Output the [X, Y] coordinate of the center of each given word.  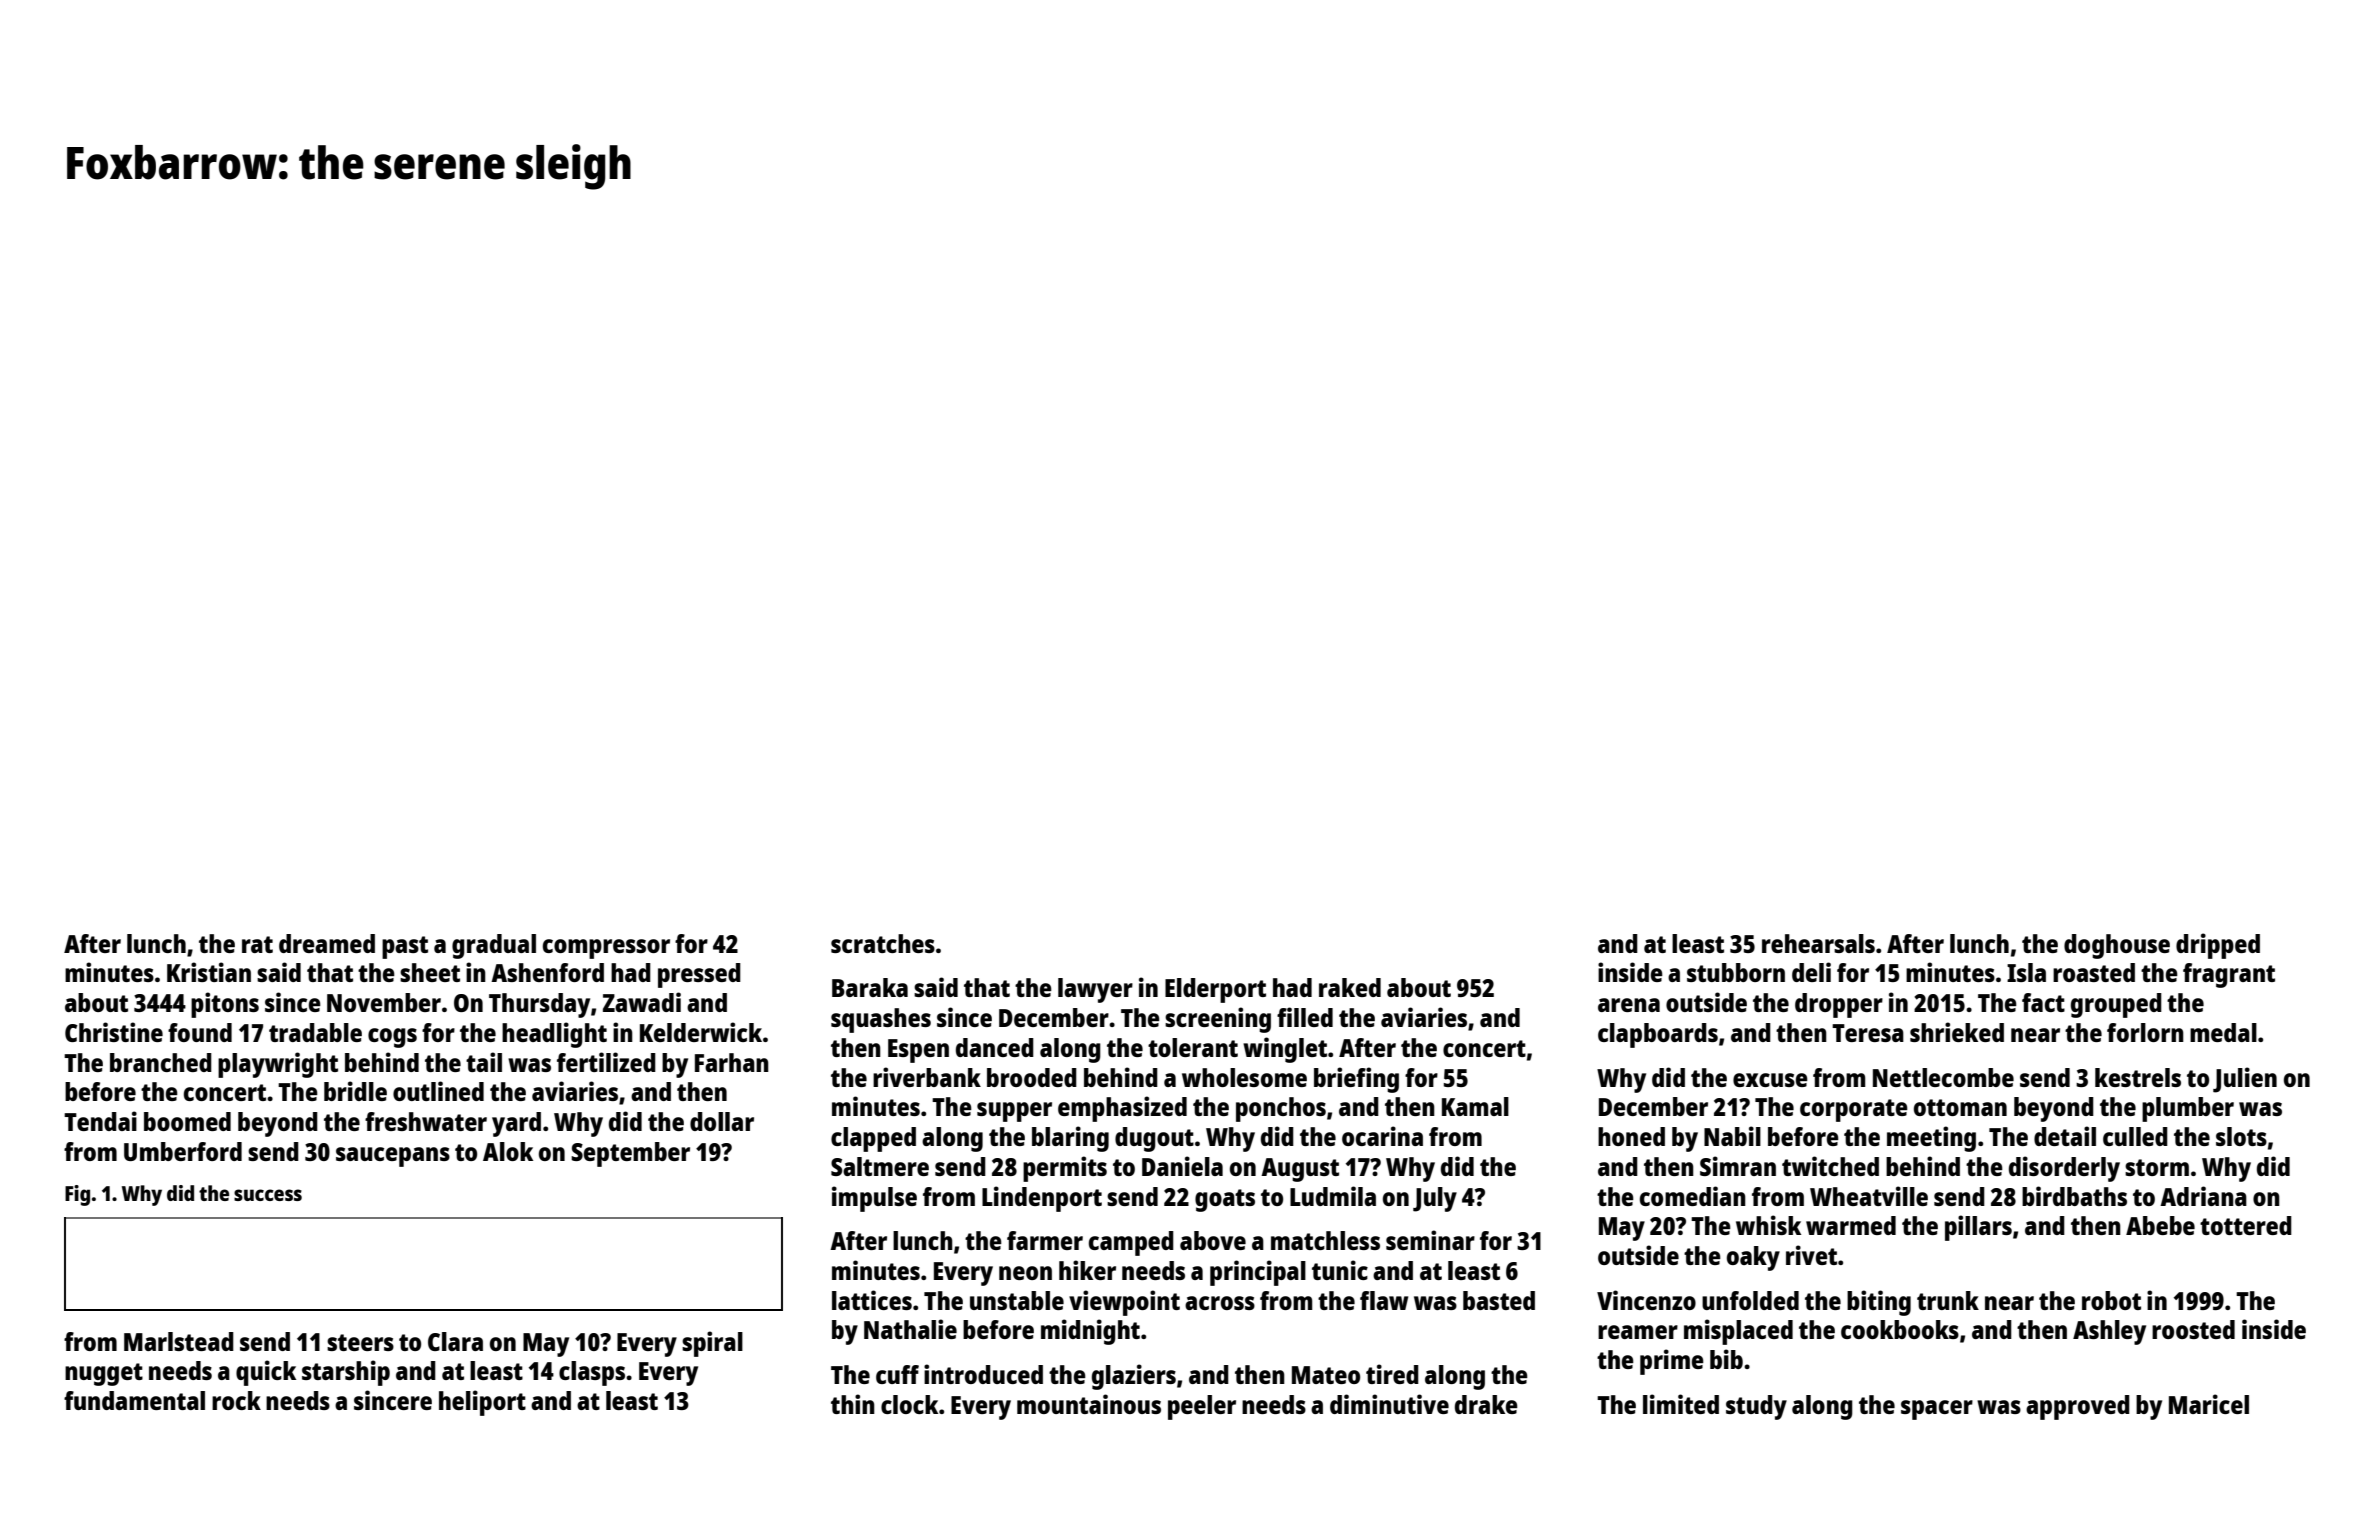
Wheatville [1869, 1196]
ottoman [1960, 1107]
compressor [606, 949]
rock [236, 1400]
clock [909, 1404]
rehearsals [1818, 943]
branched [161, 1062]
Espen [918, 1051]
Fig [77, 1195]
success [268, 1195]
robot [2111, 1300]
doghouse [2117, 946]
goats [1225, 1200]
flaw [1384, 1300]
